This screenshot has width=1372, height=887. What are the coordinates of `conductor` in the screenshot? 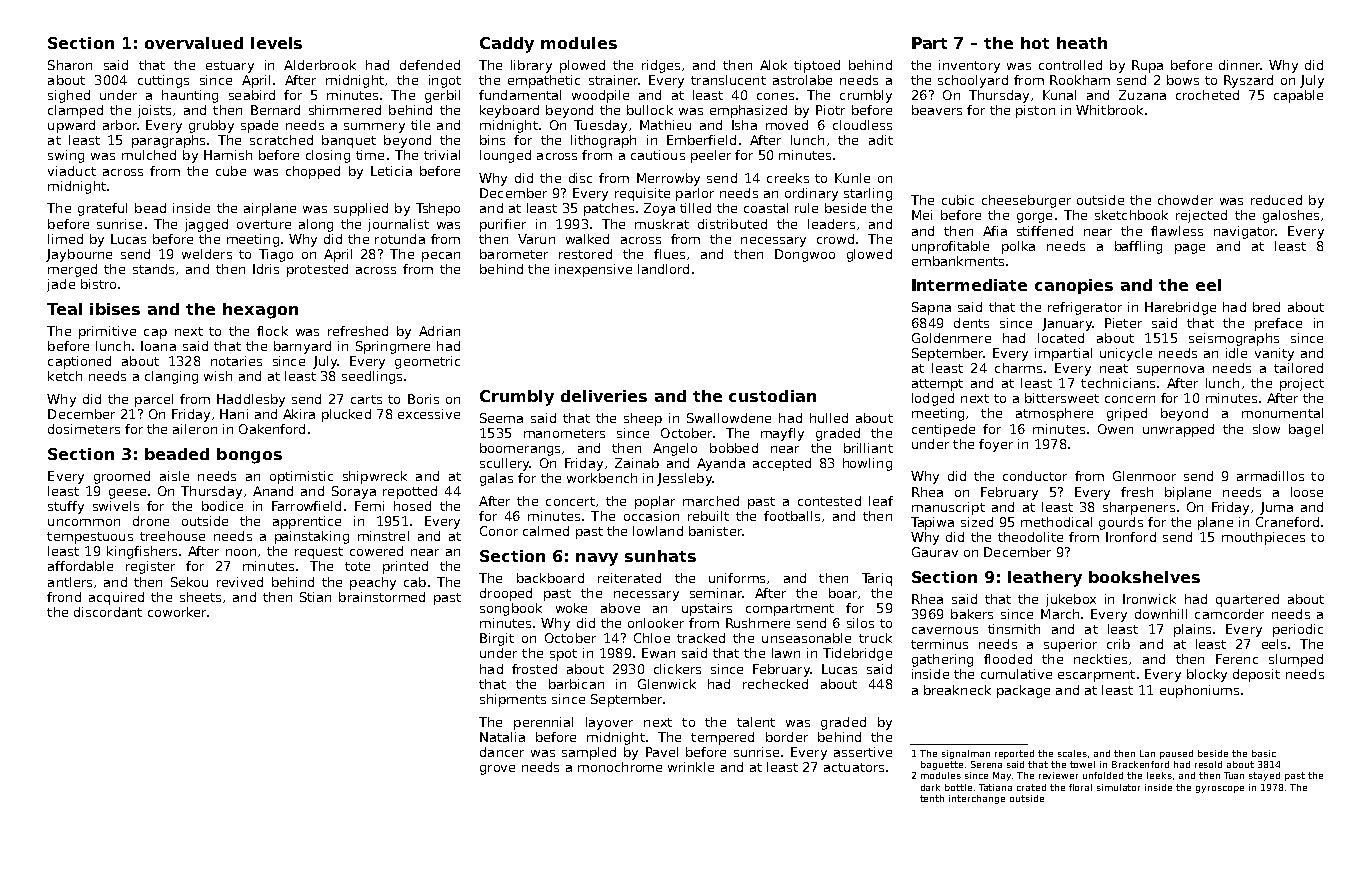 It's located at (1035, 476).
